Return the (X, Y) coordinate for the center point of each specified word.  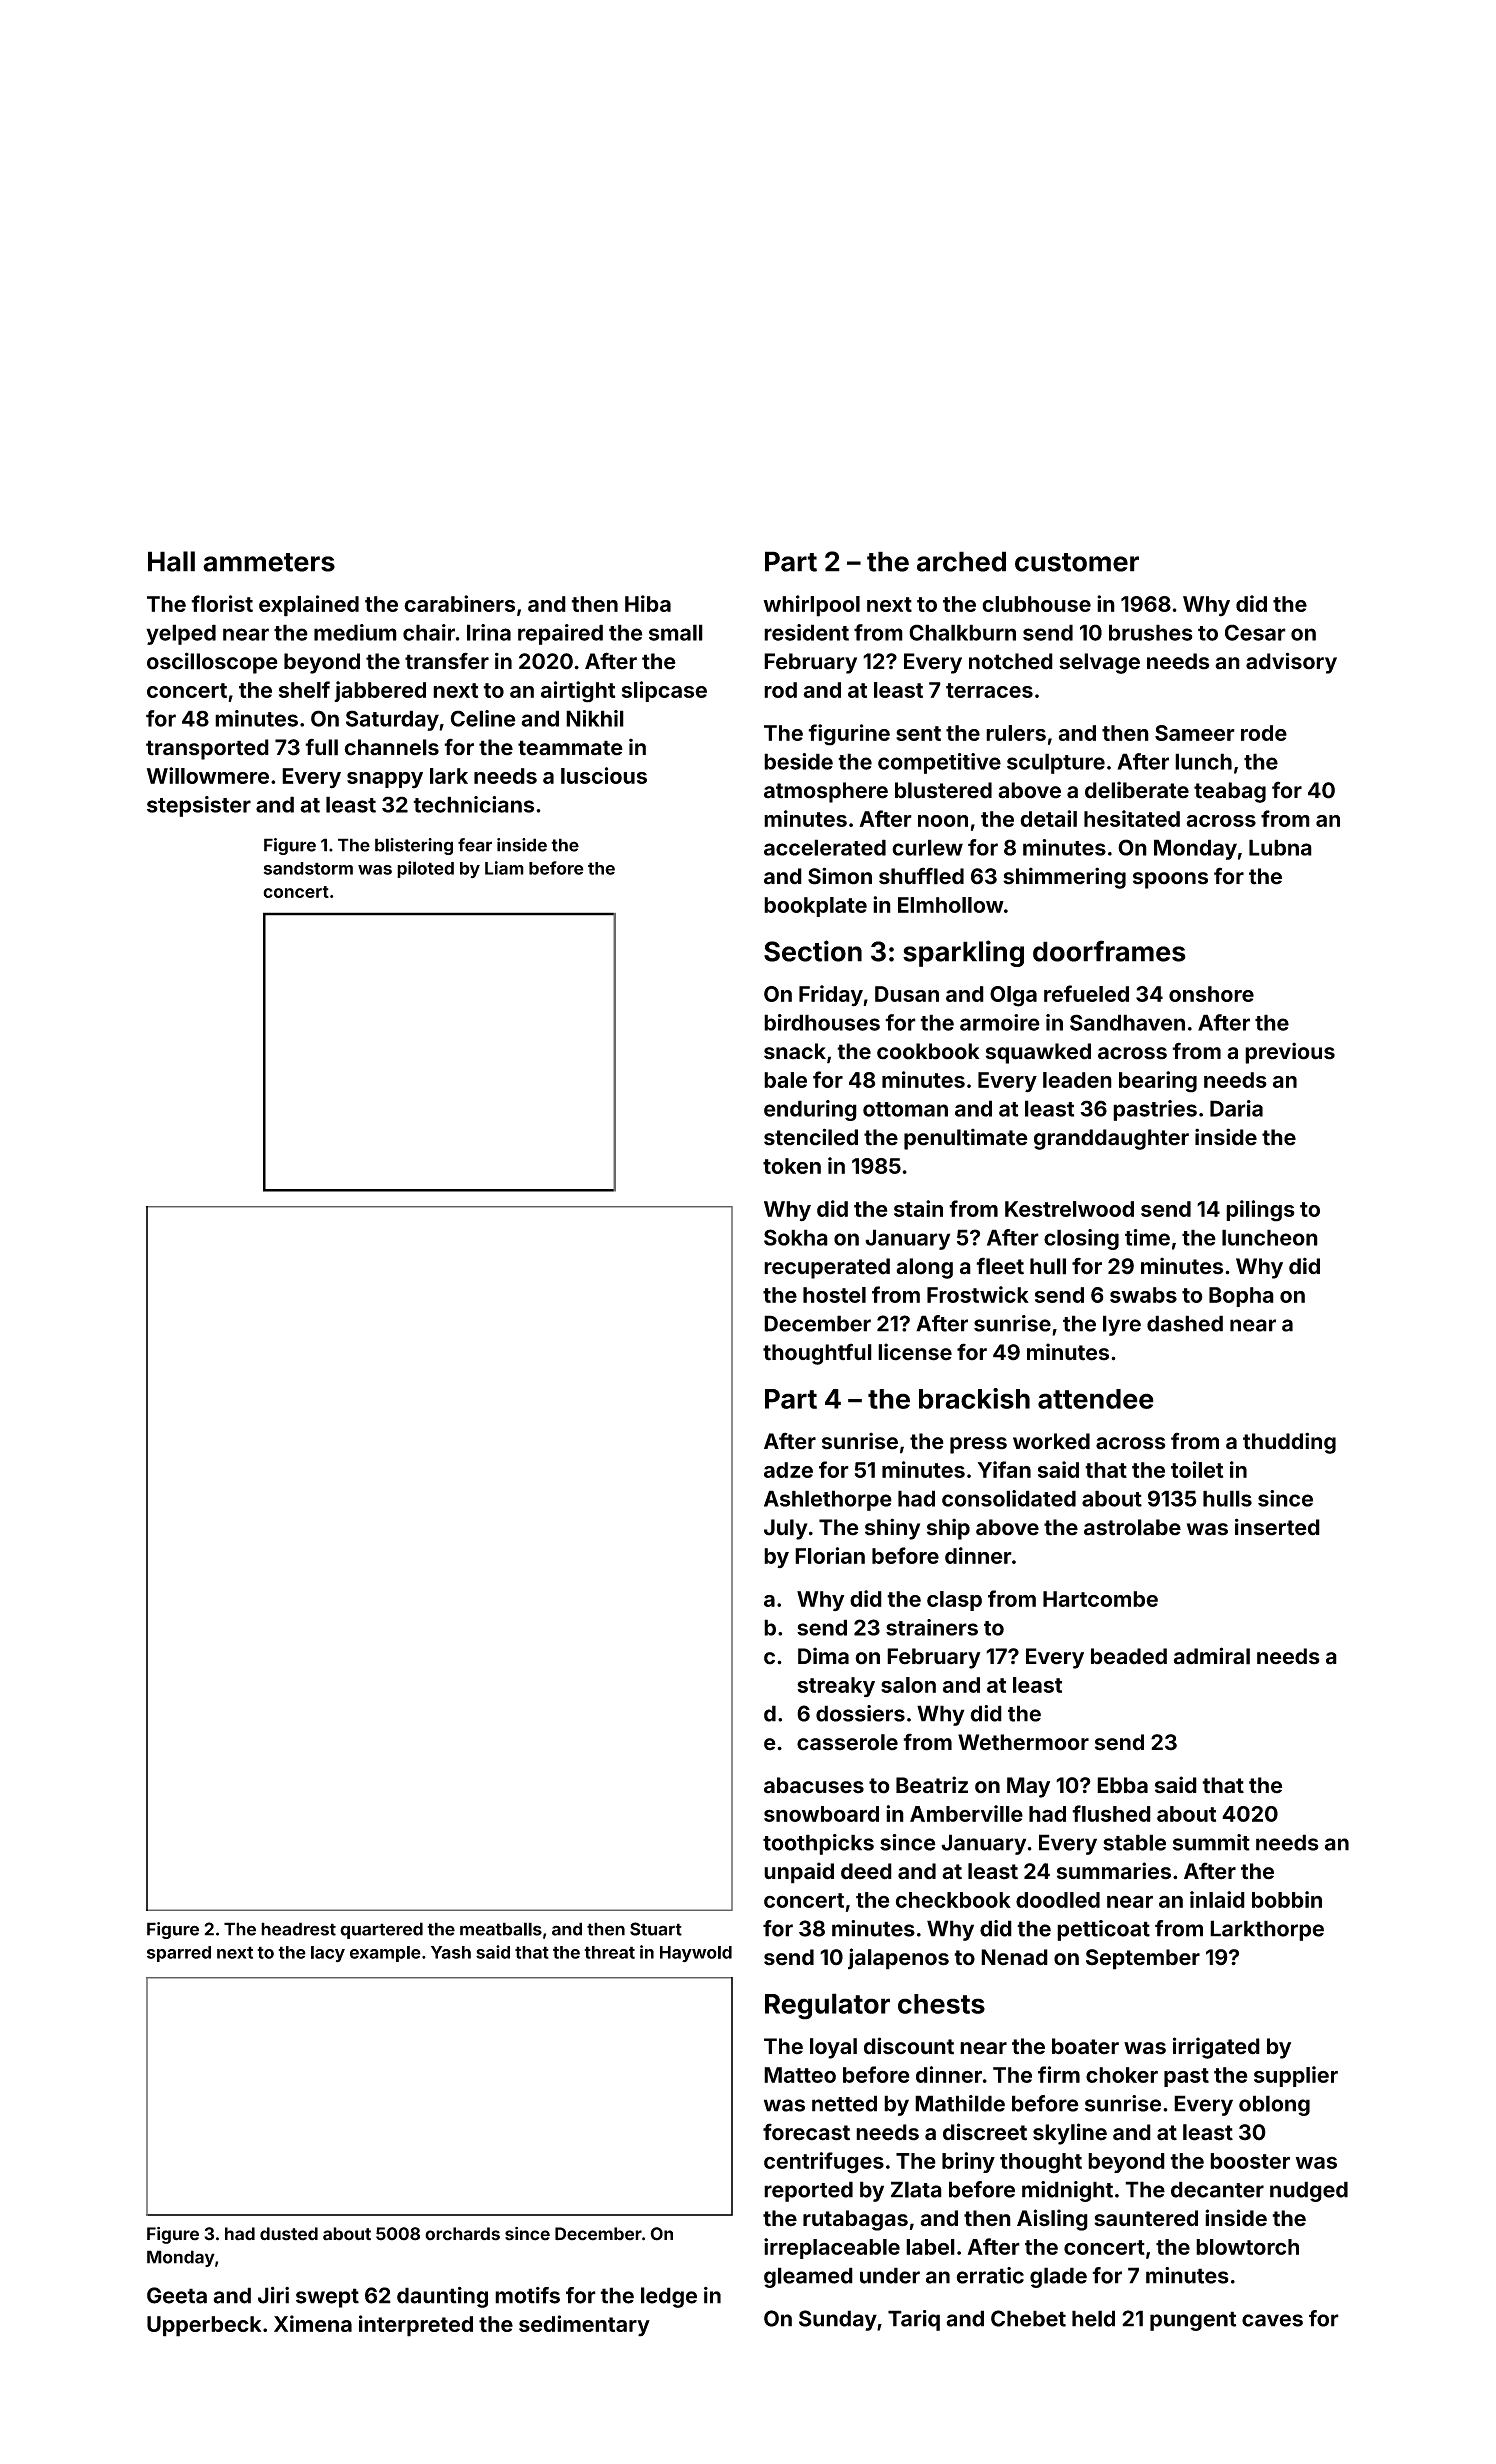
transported (207, 749)
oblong (1274, 2105)
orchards (462, 2234)
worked (1051, 1441)
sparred (179, 1954)
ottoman (905, 1109)
